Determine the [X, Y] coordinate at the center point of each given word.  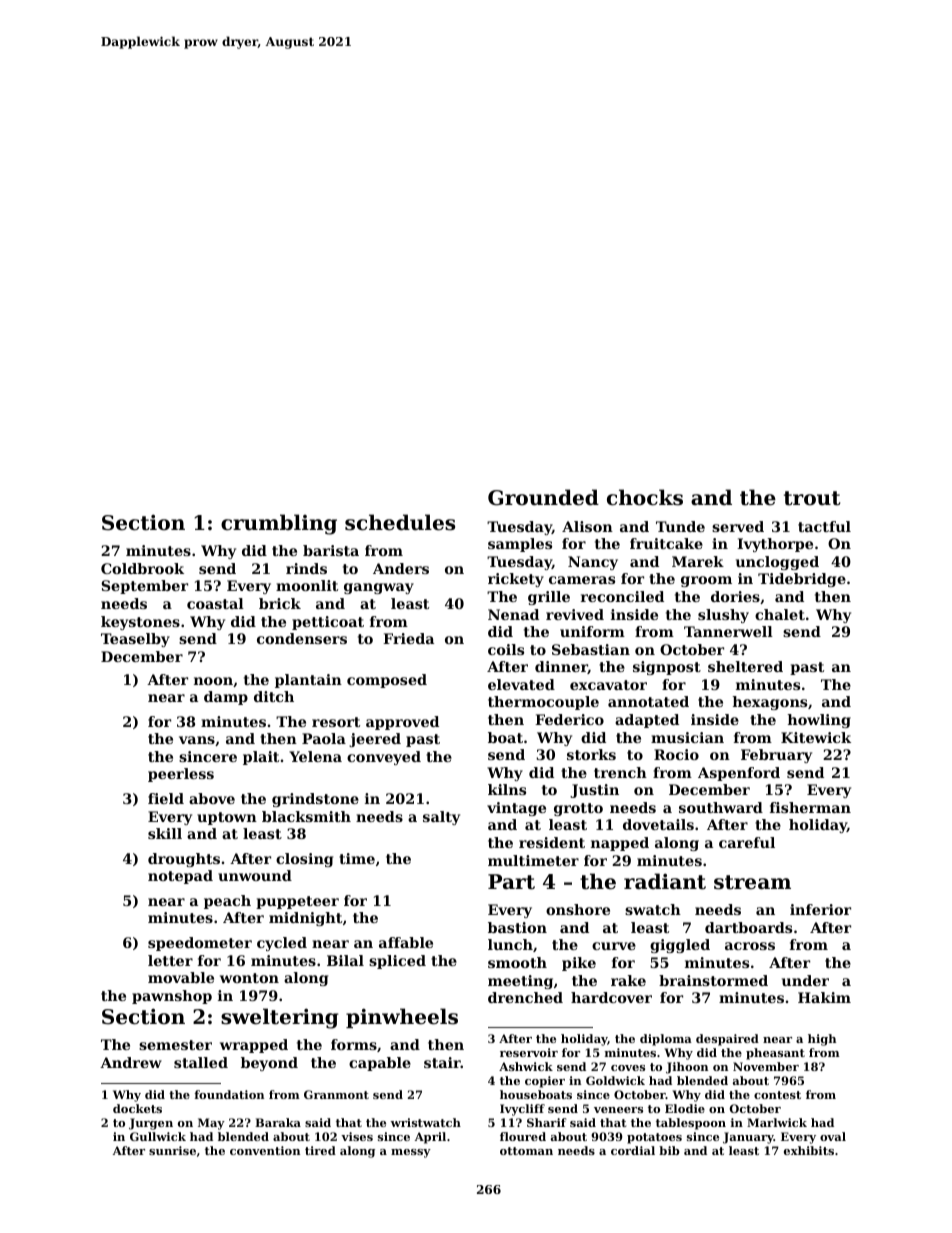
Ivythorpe [775, 545]
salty [441, 818]
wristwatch [426, 1122]
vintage [516, 809]
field [166, 798]
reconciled [622, 596]
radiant [665, 881]
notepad [180, 877]
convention [265, 1150]
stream [752, 882]
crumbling [279, 524]
